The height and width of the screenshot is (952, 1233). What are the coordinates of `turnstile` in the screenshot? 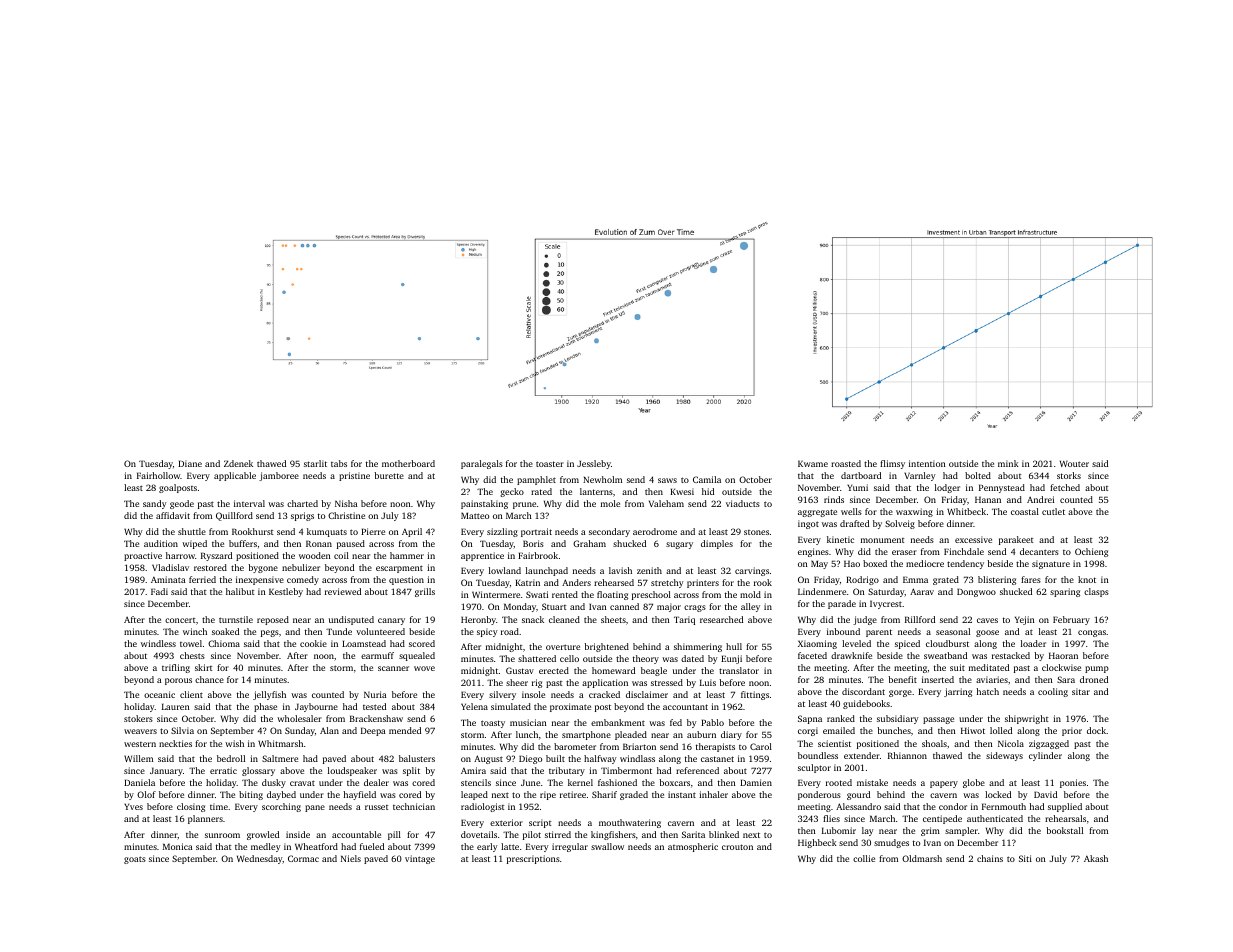 It's located at (236, 619).
